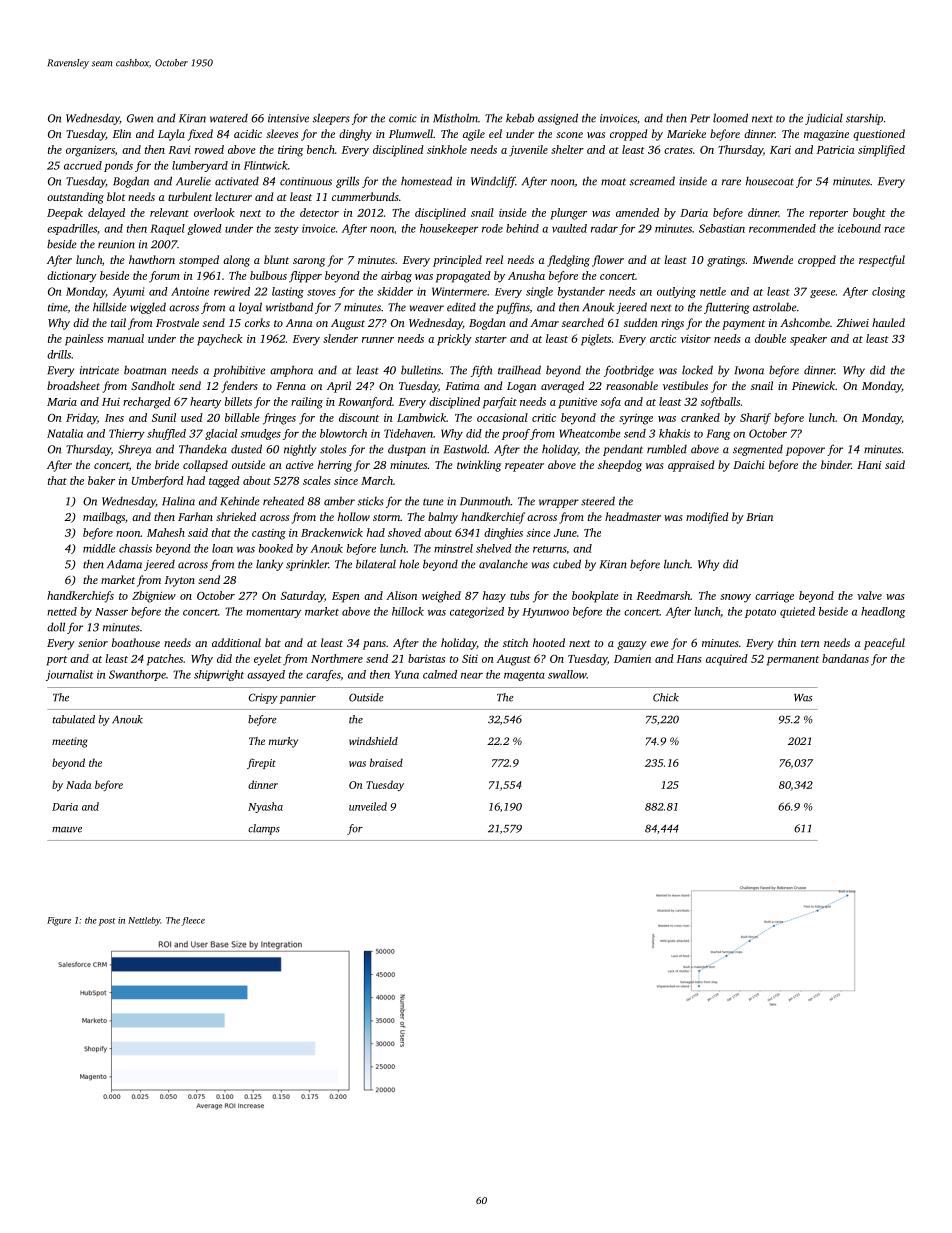 The image size is (952, 1233). I want to click on post, so click(107, 922).
